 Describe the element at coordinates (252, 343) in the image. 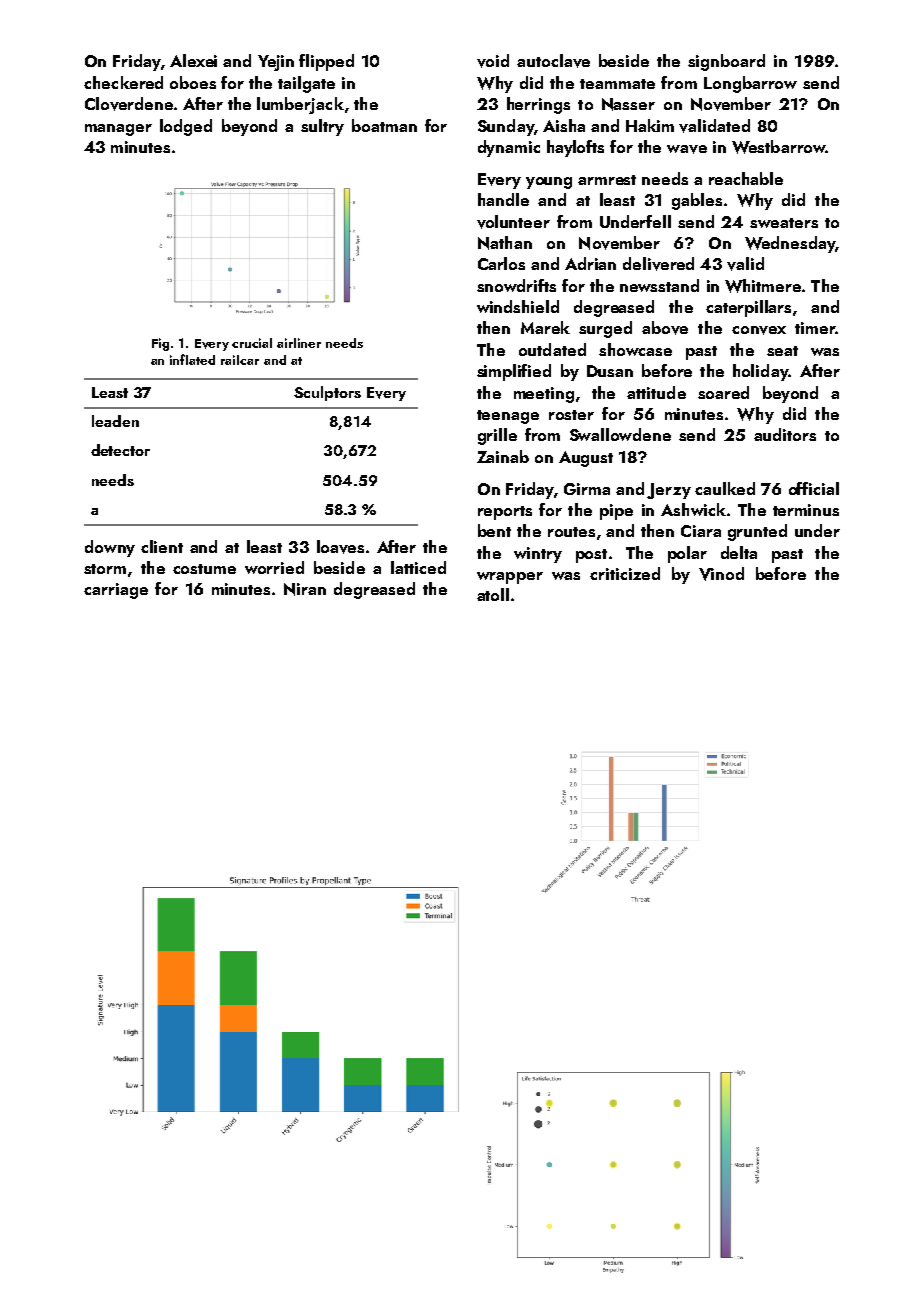

I see `crucial` at that location.
